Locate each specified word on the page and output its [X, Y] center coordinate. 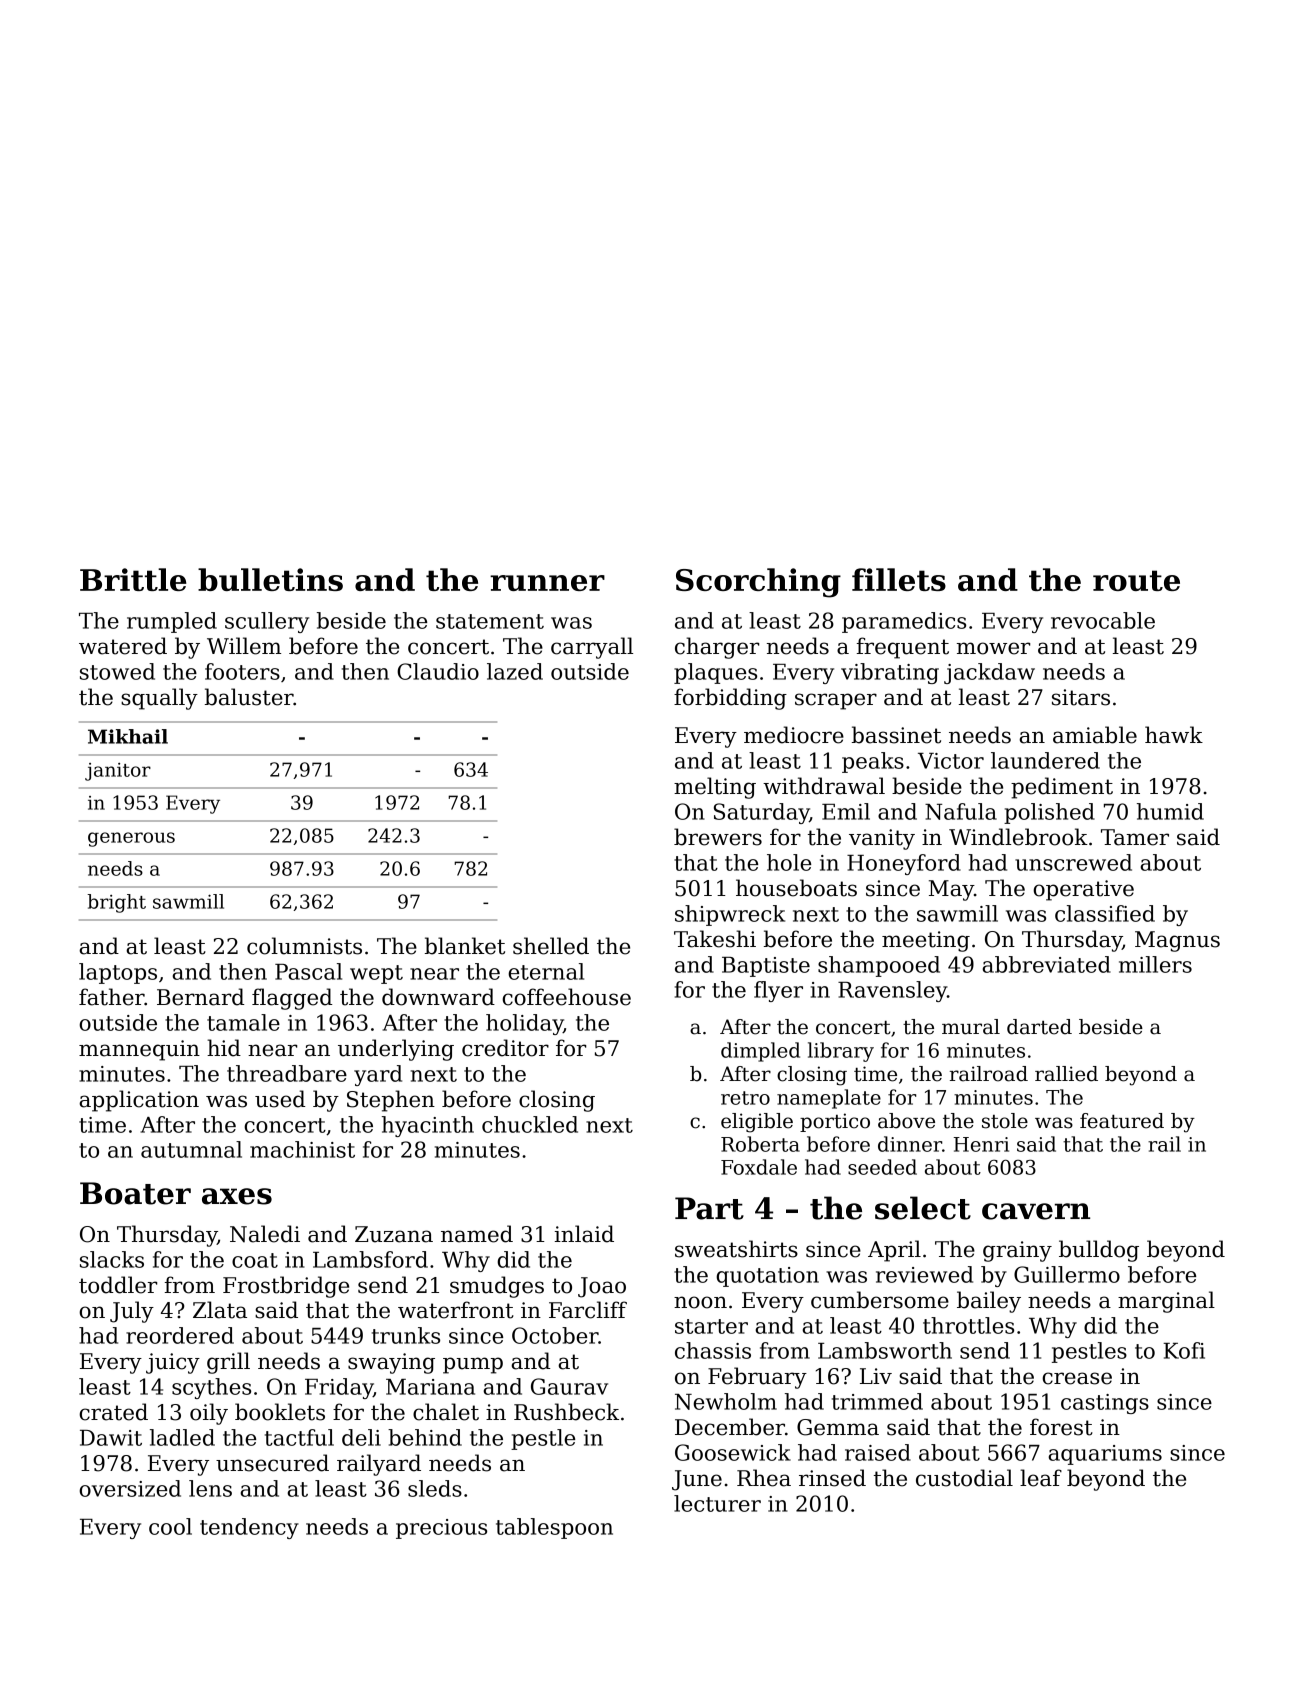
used [280, 1099]
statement [490, 621]
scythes [211, 1388]
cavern [1036, 1211]
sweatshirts [736, 1249]
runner [547, 583]
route [1136, 580]
